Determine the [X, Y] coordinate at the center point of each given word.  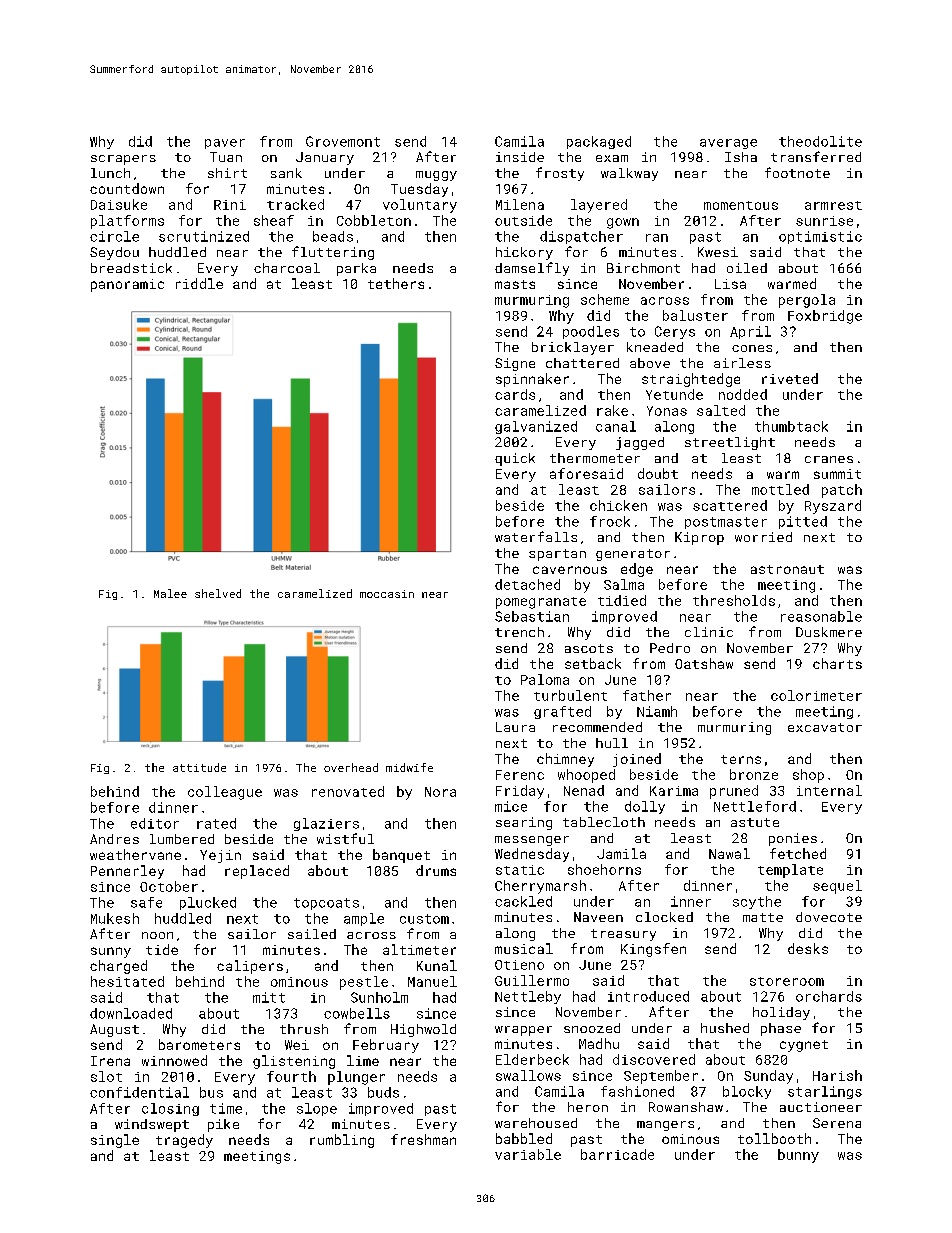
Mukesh [115, 918]
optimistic [820, 237]
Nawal [729, 853]
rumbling [342, 1141]
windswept [152, 1125]
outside [523, 220]
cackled [523, 901]
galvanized [536, 427]
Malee [170, 593]
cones [752, 348]
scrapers [123, 160]
